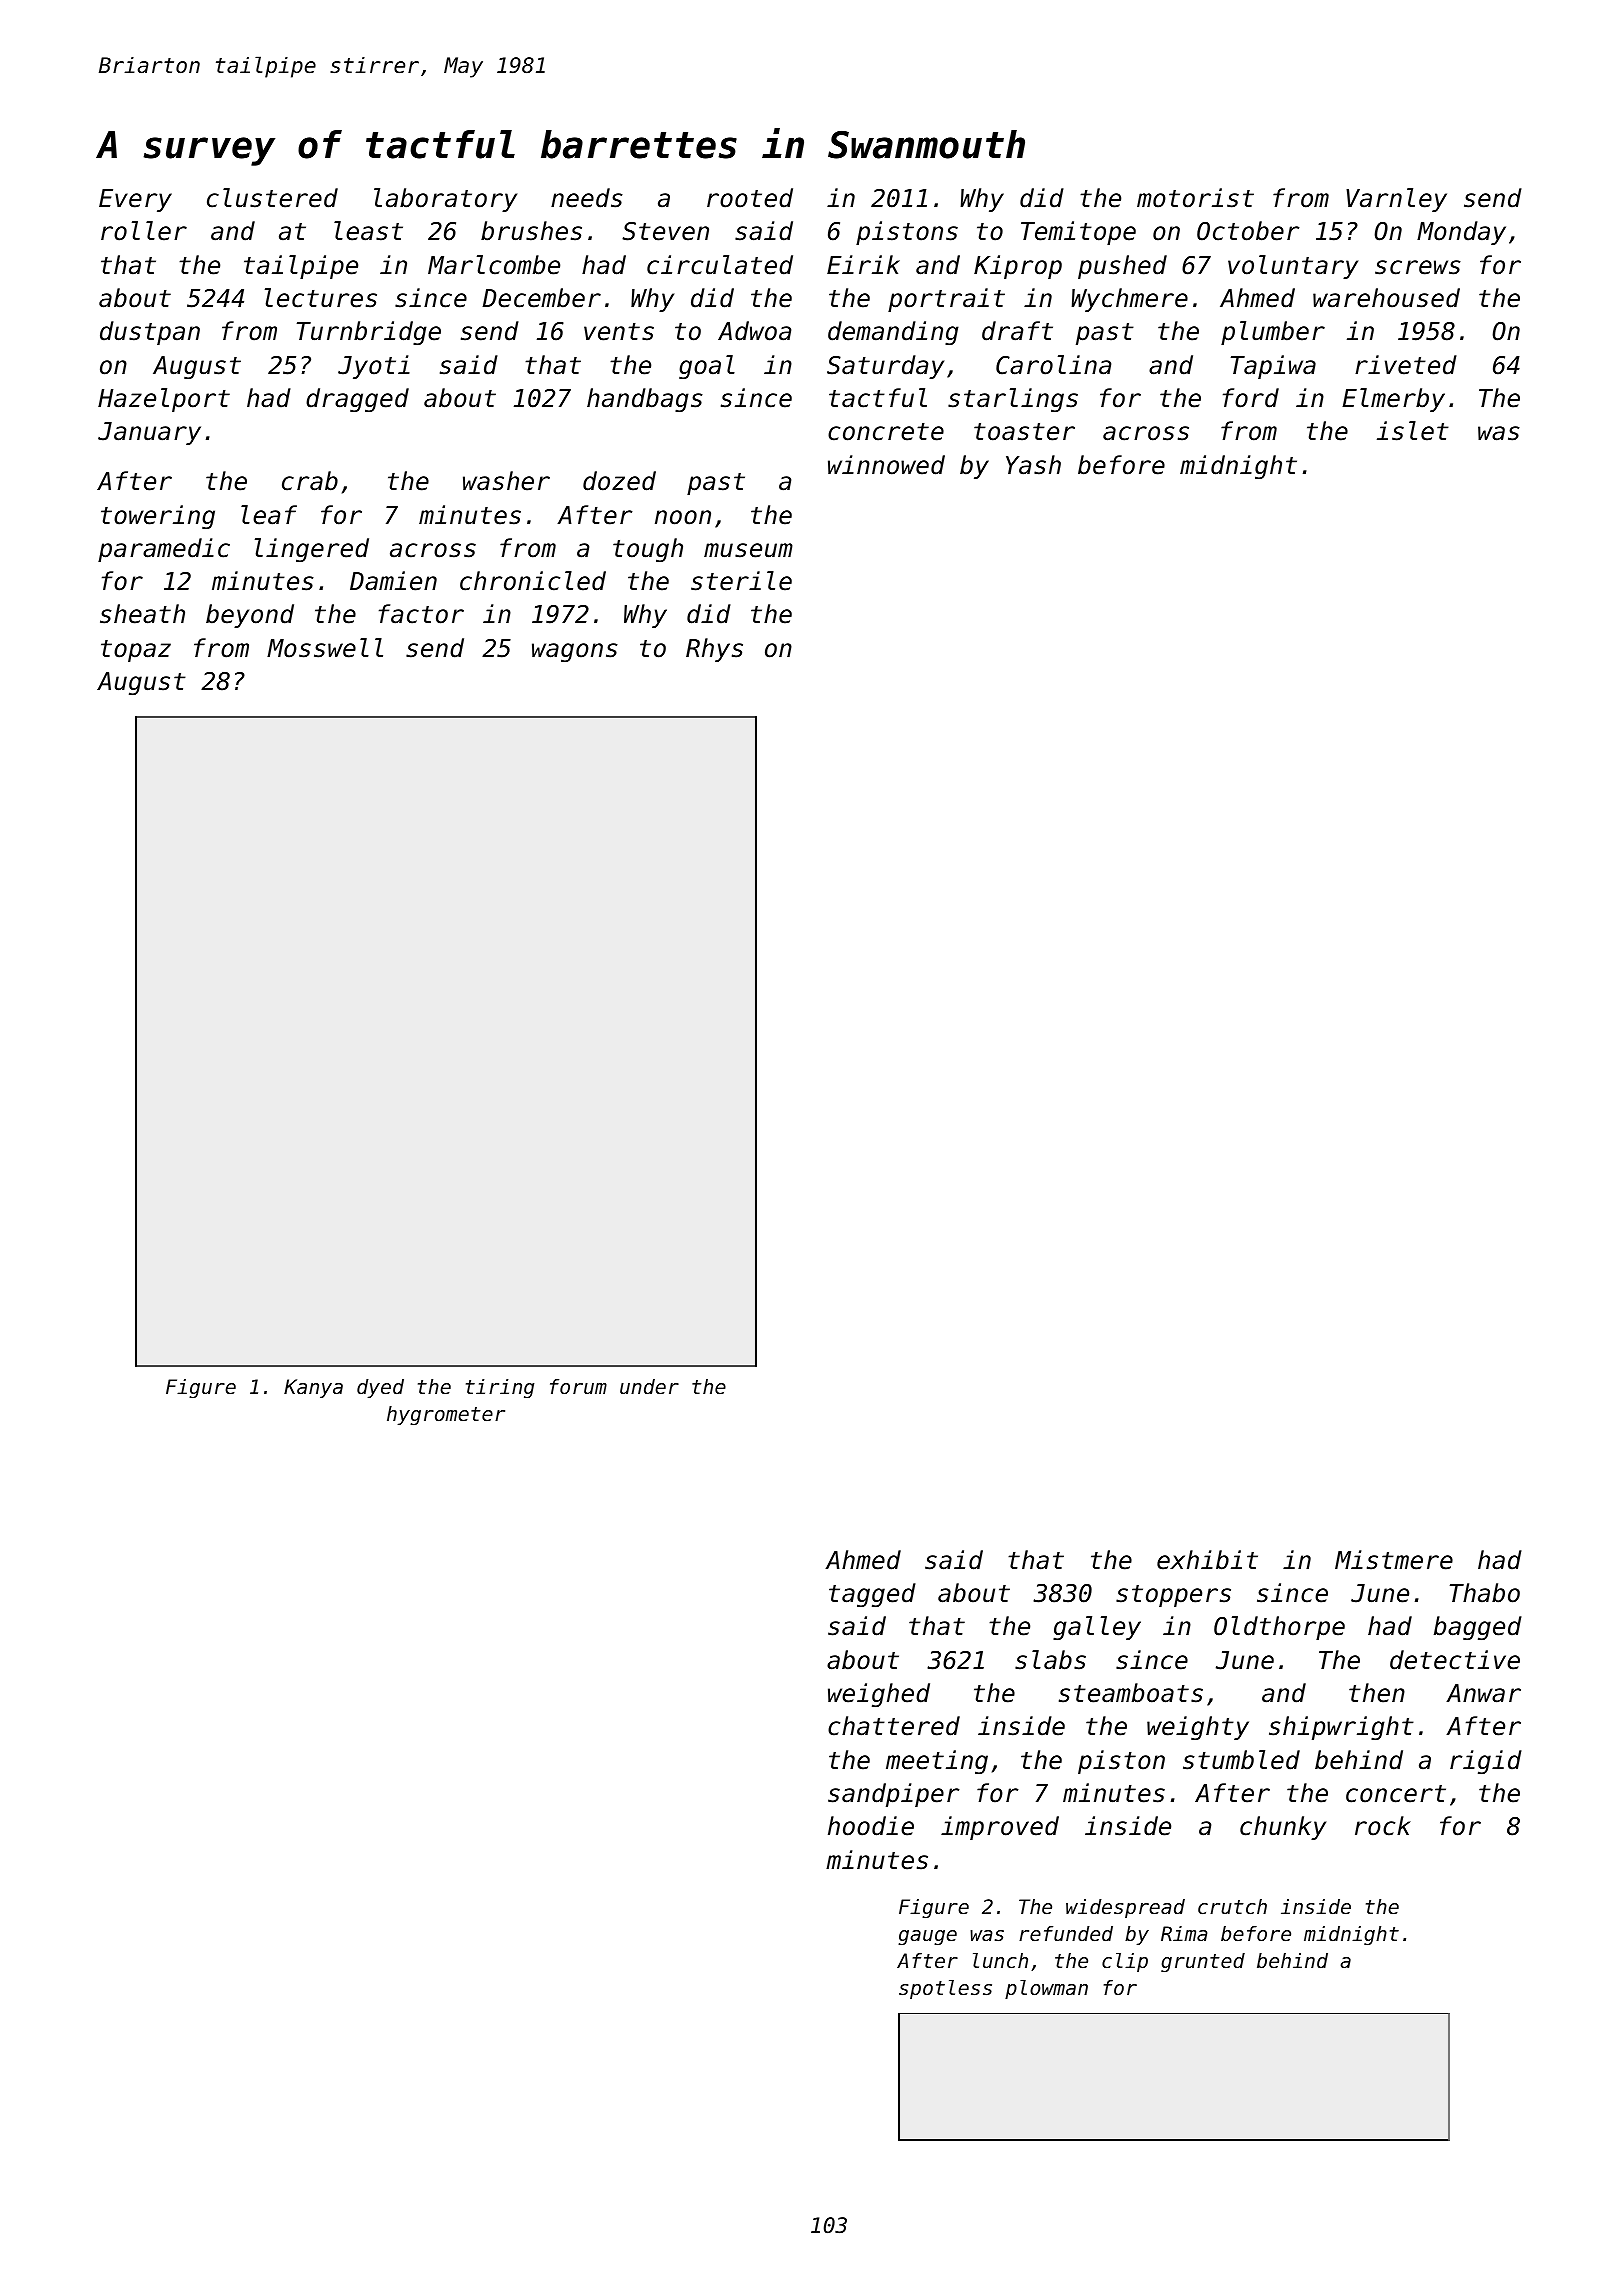  What do you see at coordinates (1173, 1596) in the page?
I see `stoppers` at bounding box center [1173, 1596].
